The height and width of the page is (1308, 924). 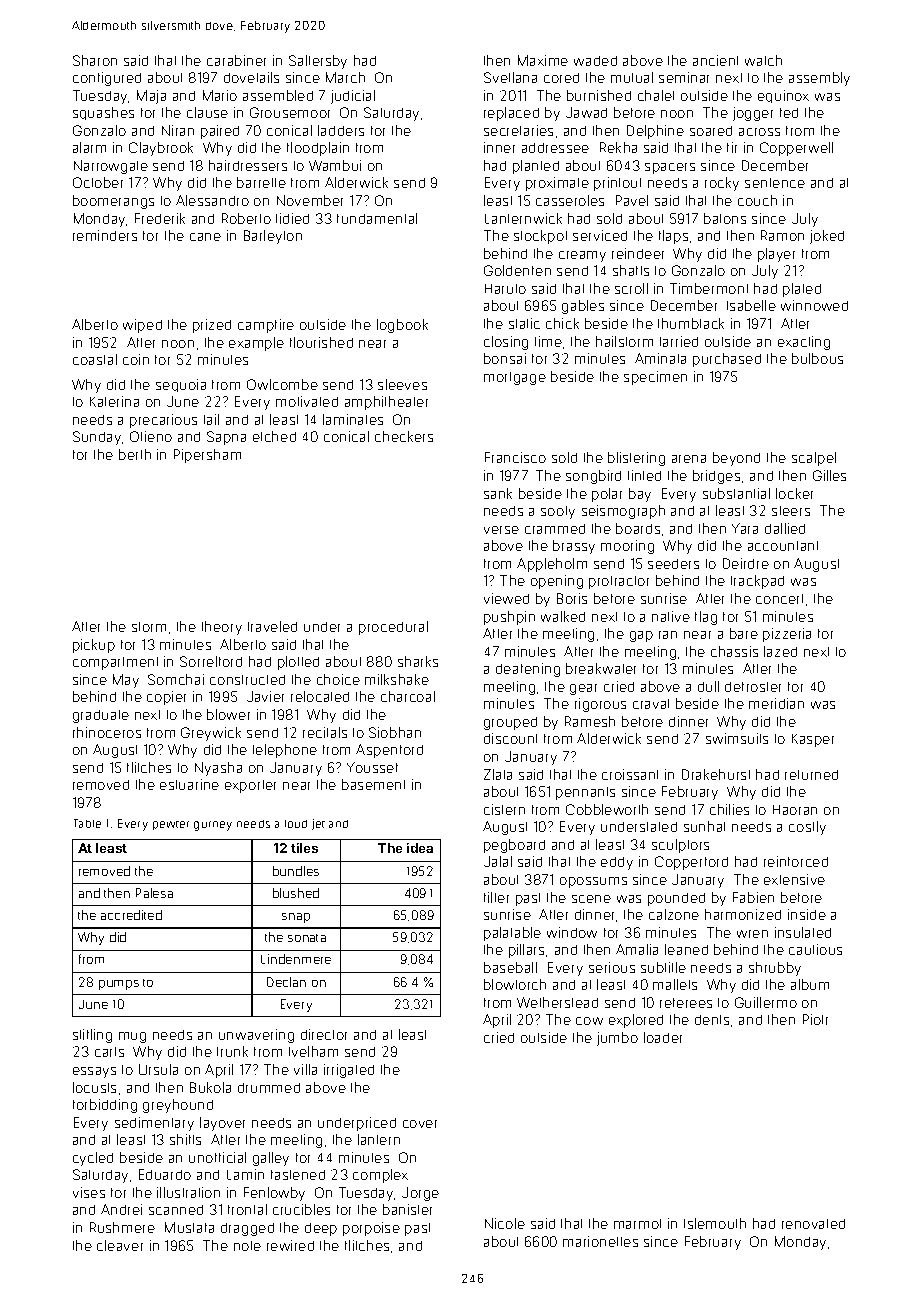 I want to click on inside, so click(x=807, y=914).
